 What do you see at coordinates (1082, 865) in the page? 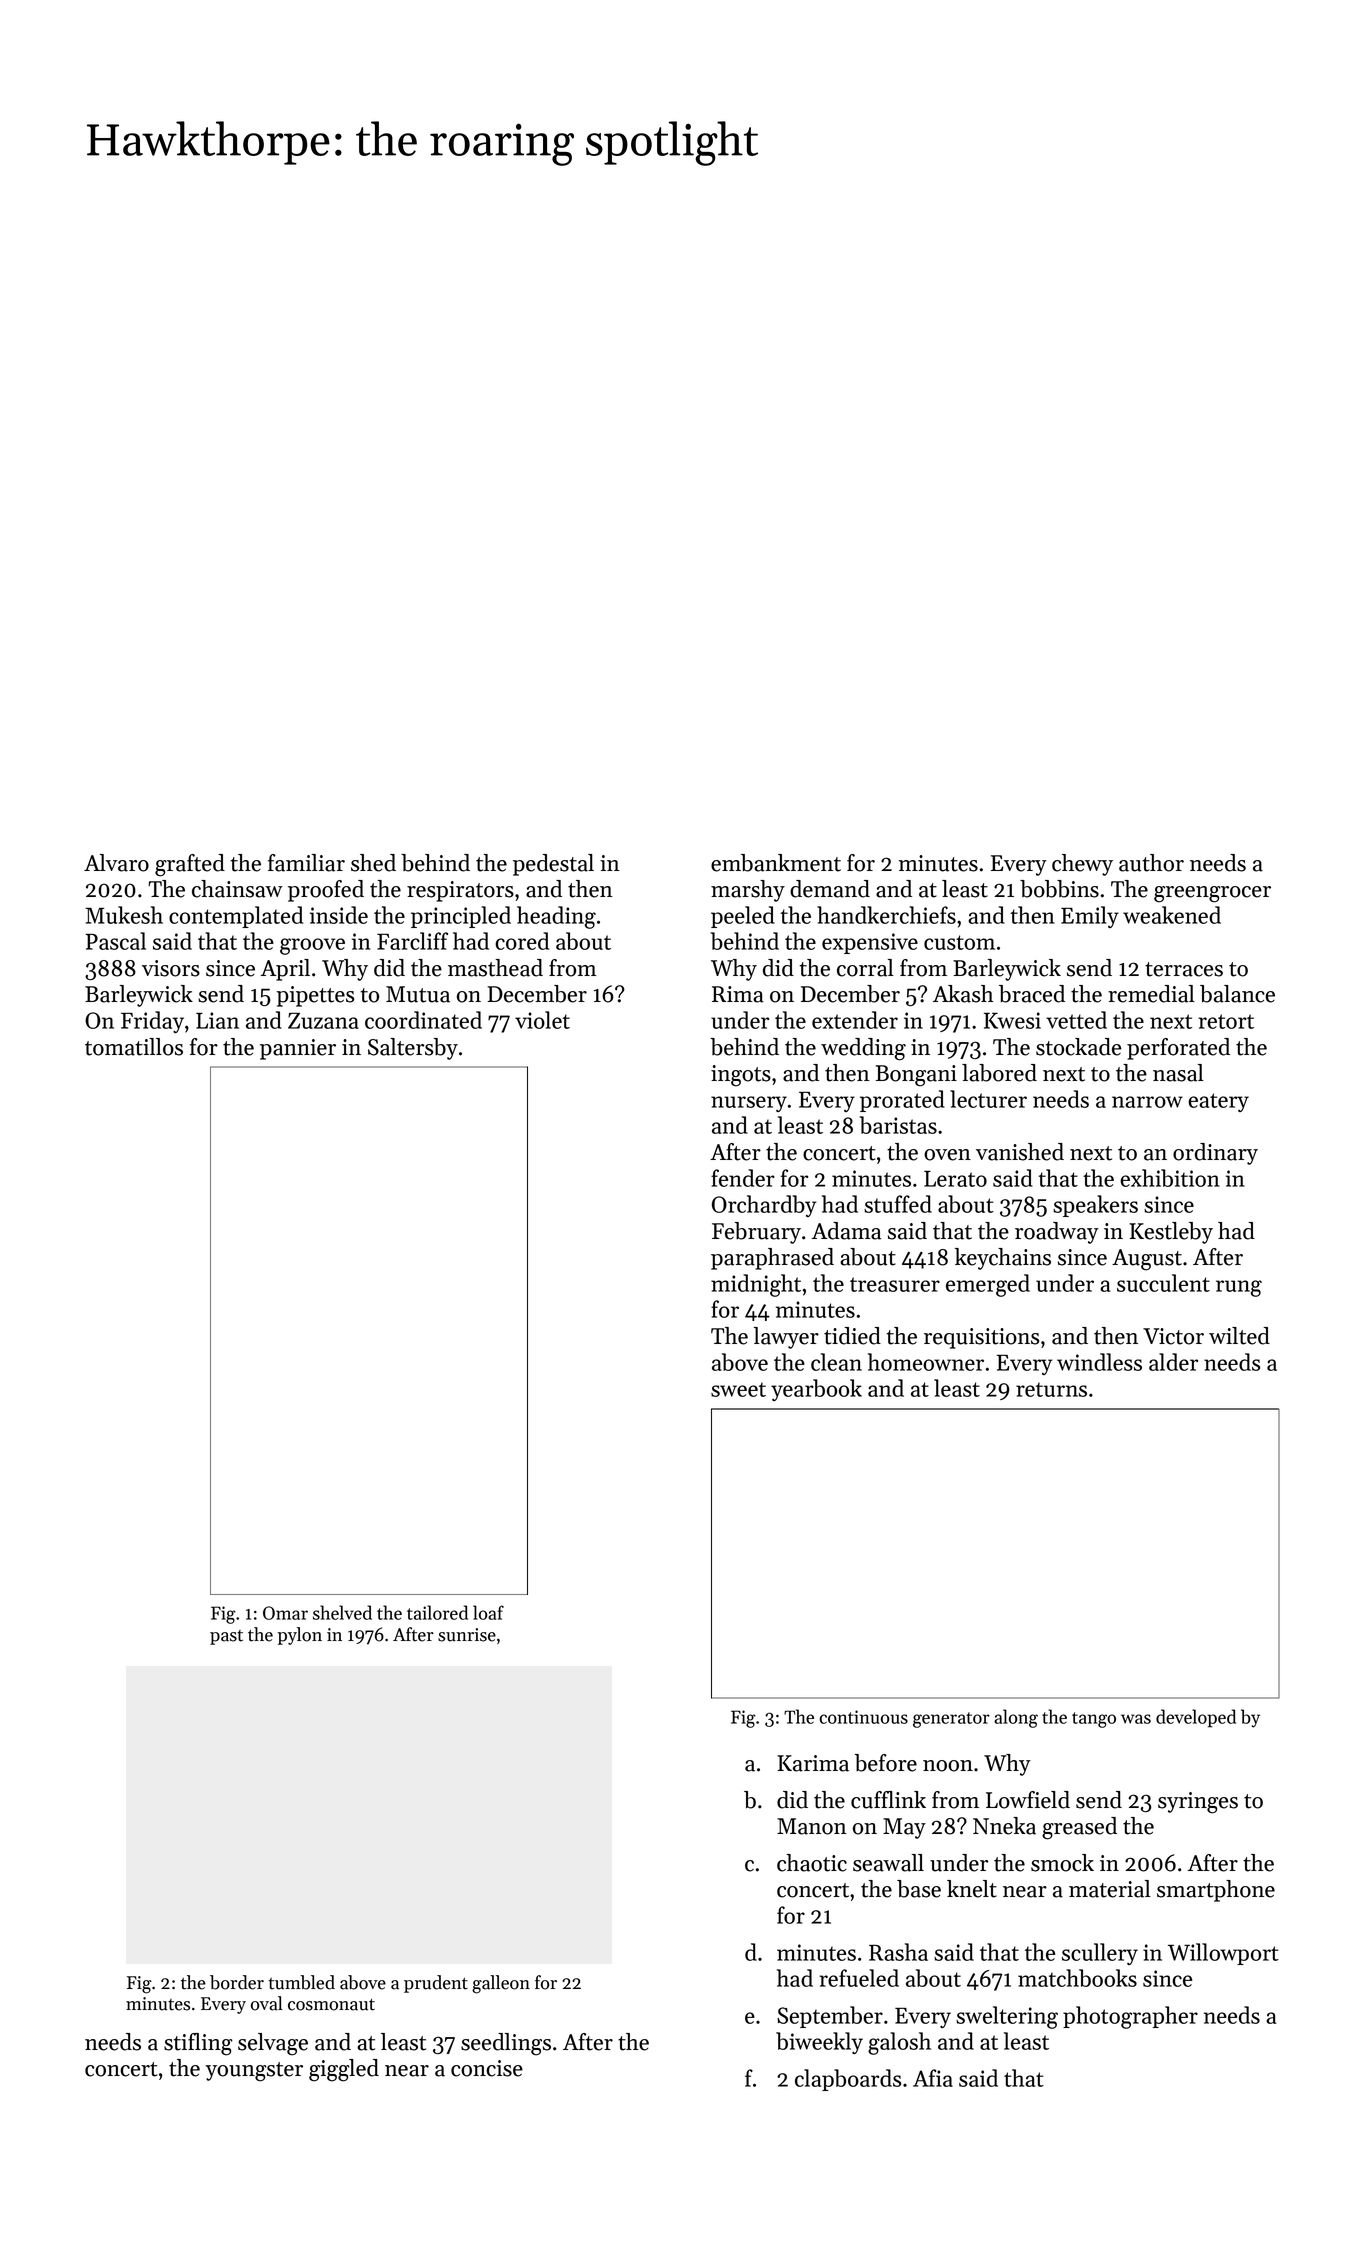
I see `chewy` at bounding box center [1082, 865].
